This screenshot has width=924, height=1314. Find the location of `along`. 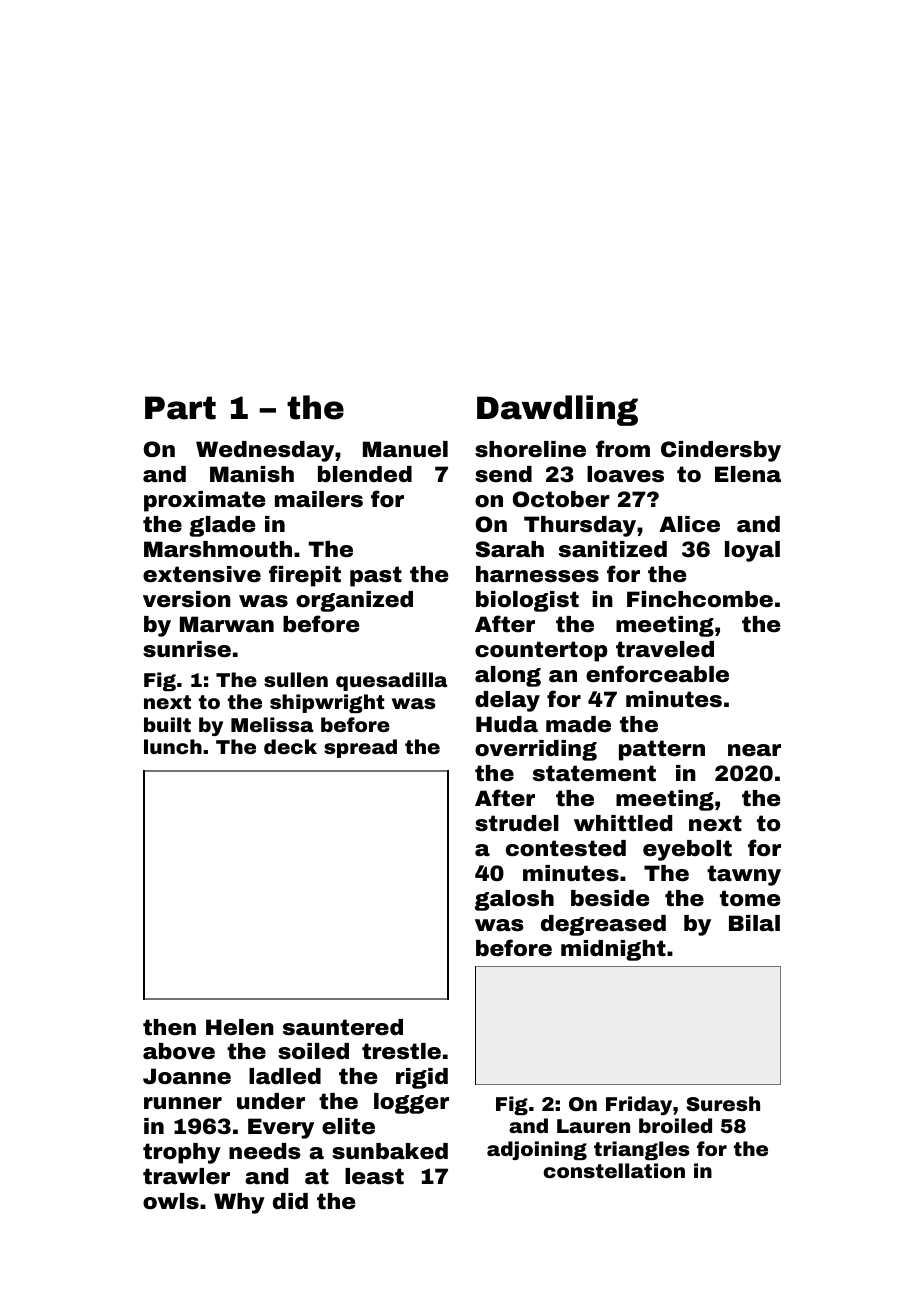

along is located at coordinates (508, 676).
